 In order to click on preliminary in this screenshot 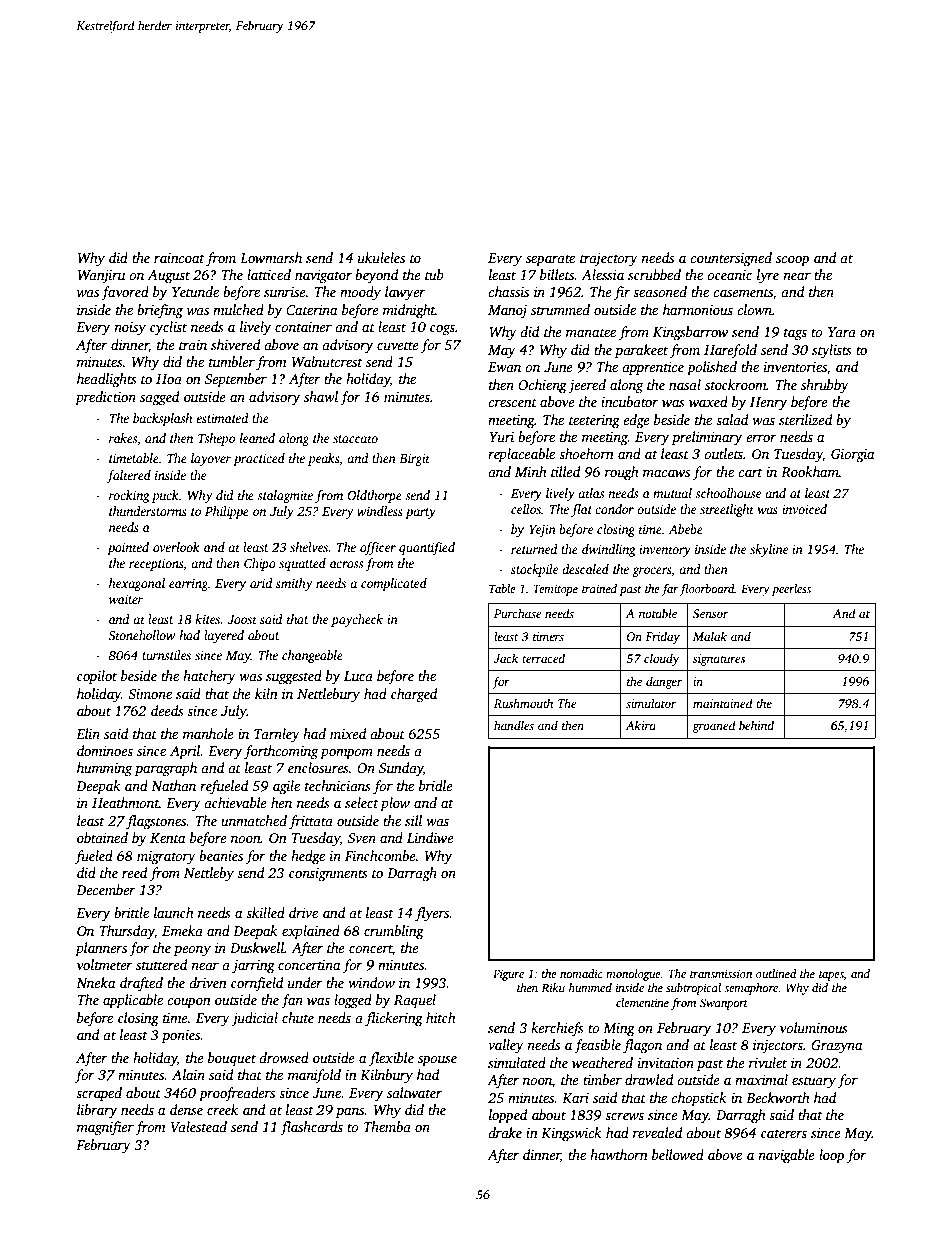, I will do `click(707, 438)`.
